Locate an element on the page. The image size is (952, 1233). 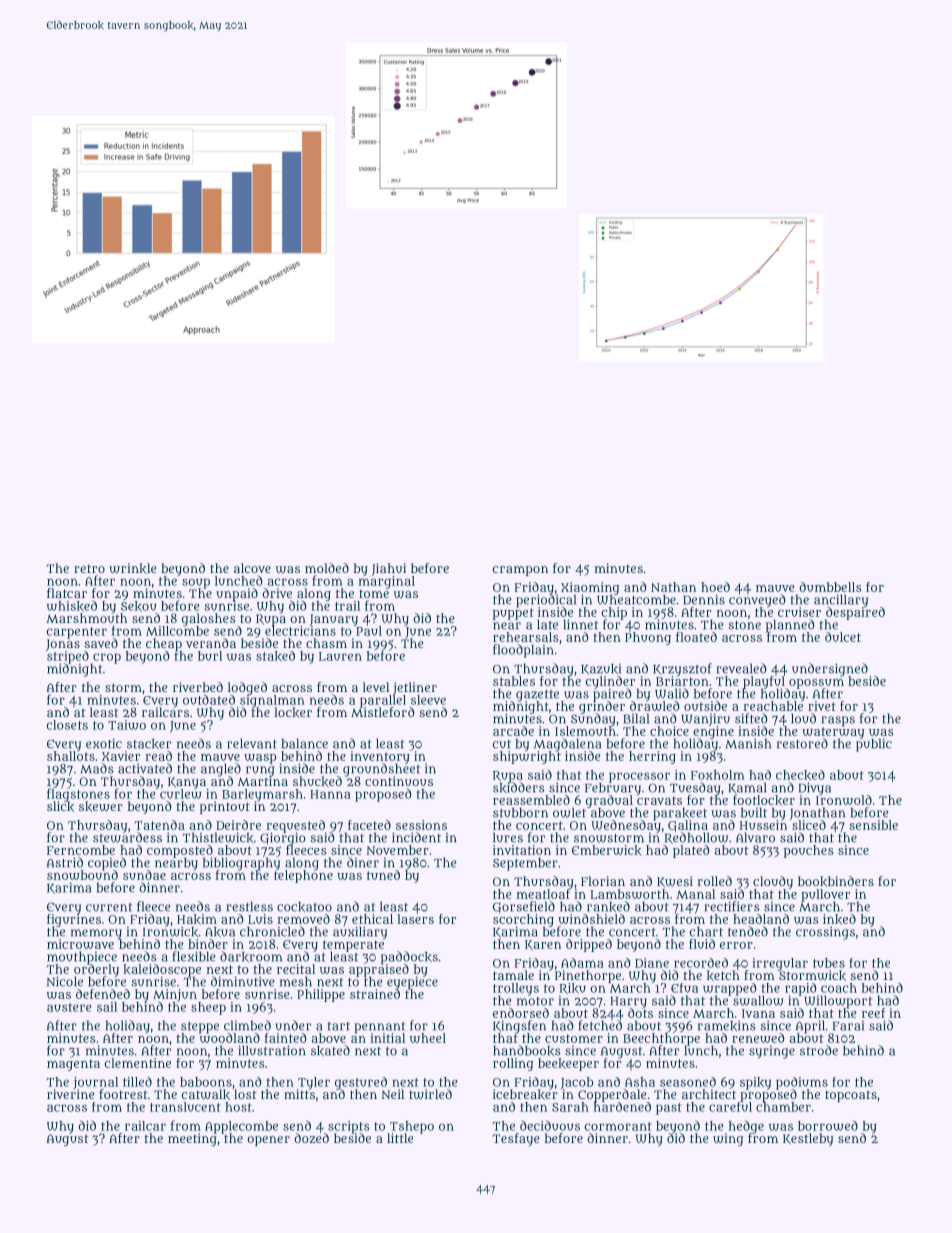
lures is located at coordinates (508, 837).
